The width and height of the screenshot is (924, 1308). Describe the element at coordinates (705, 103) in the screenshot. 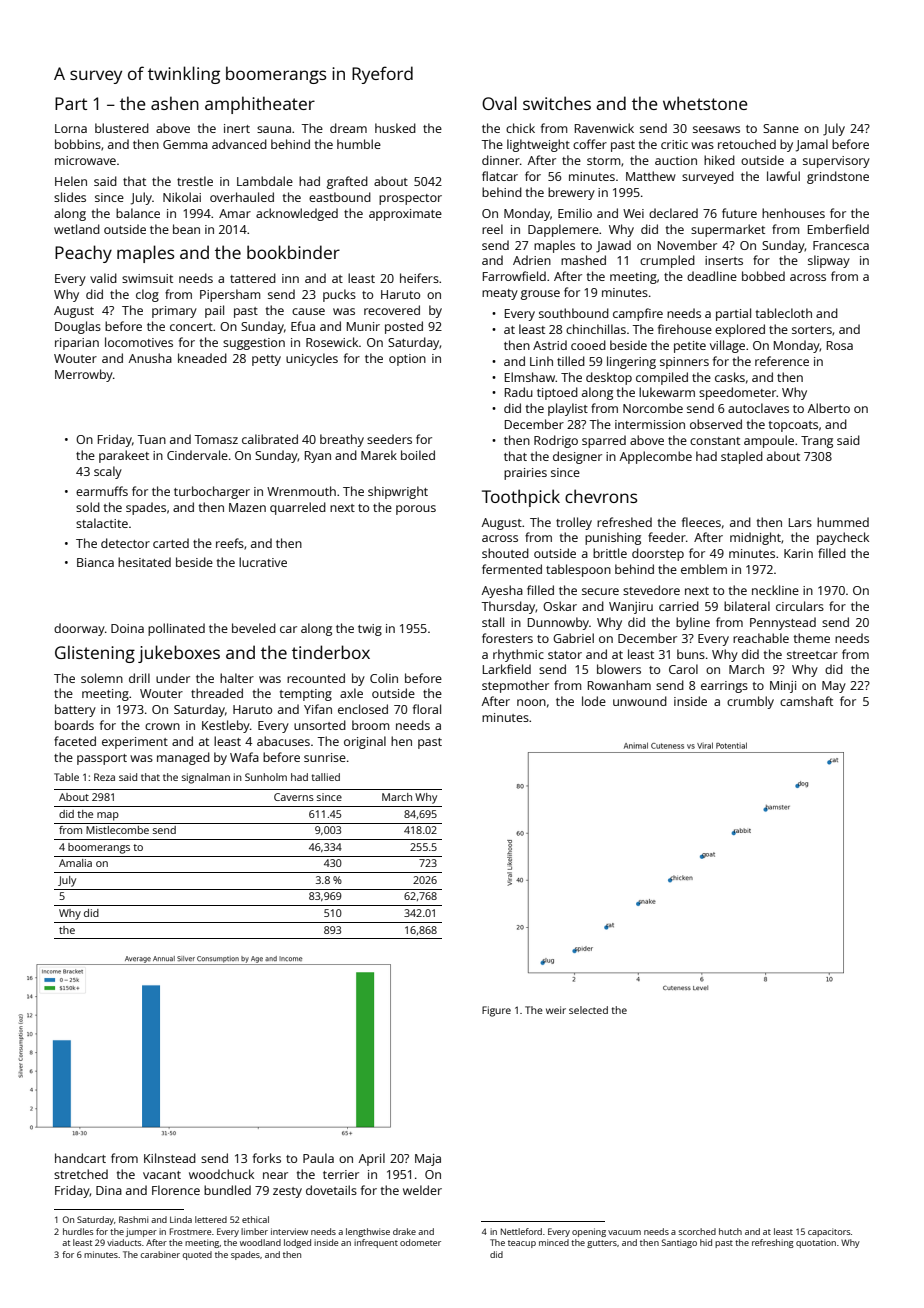

I see `whetstone` at that location.
